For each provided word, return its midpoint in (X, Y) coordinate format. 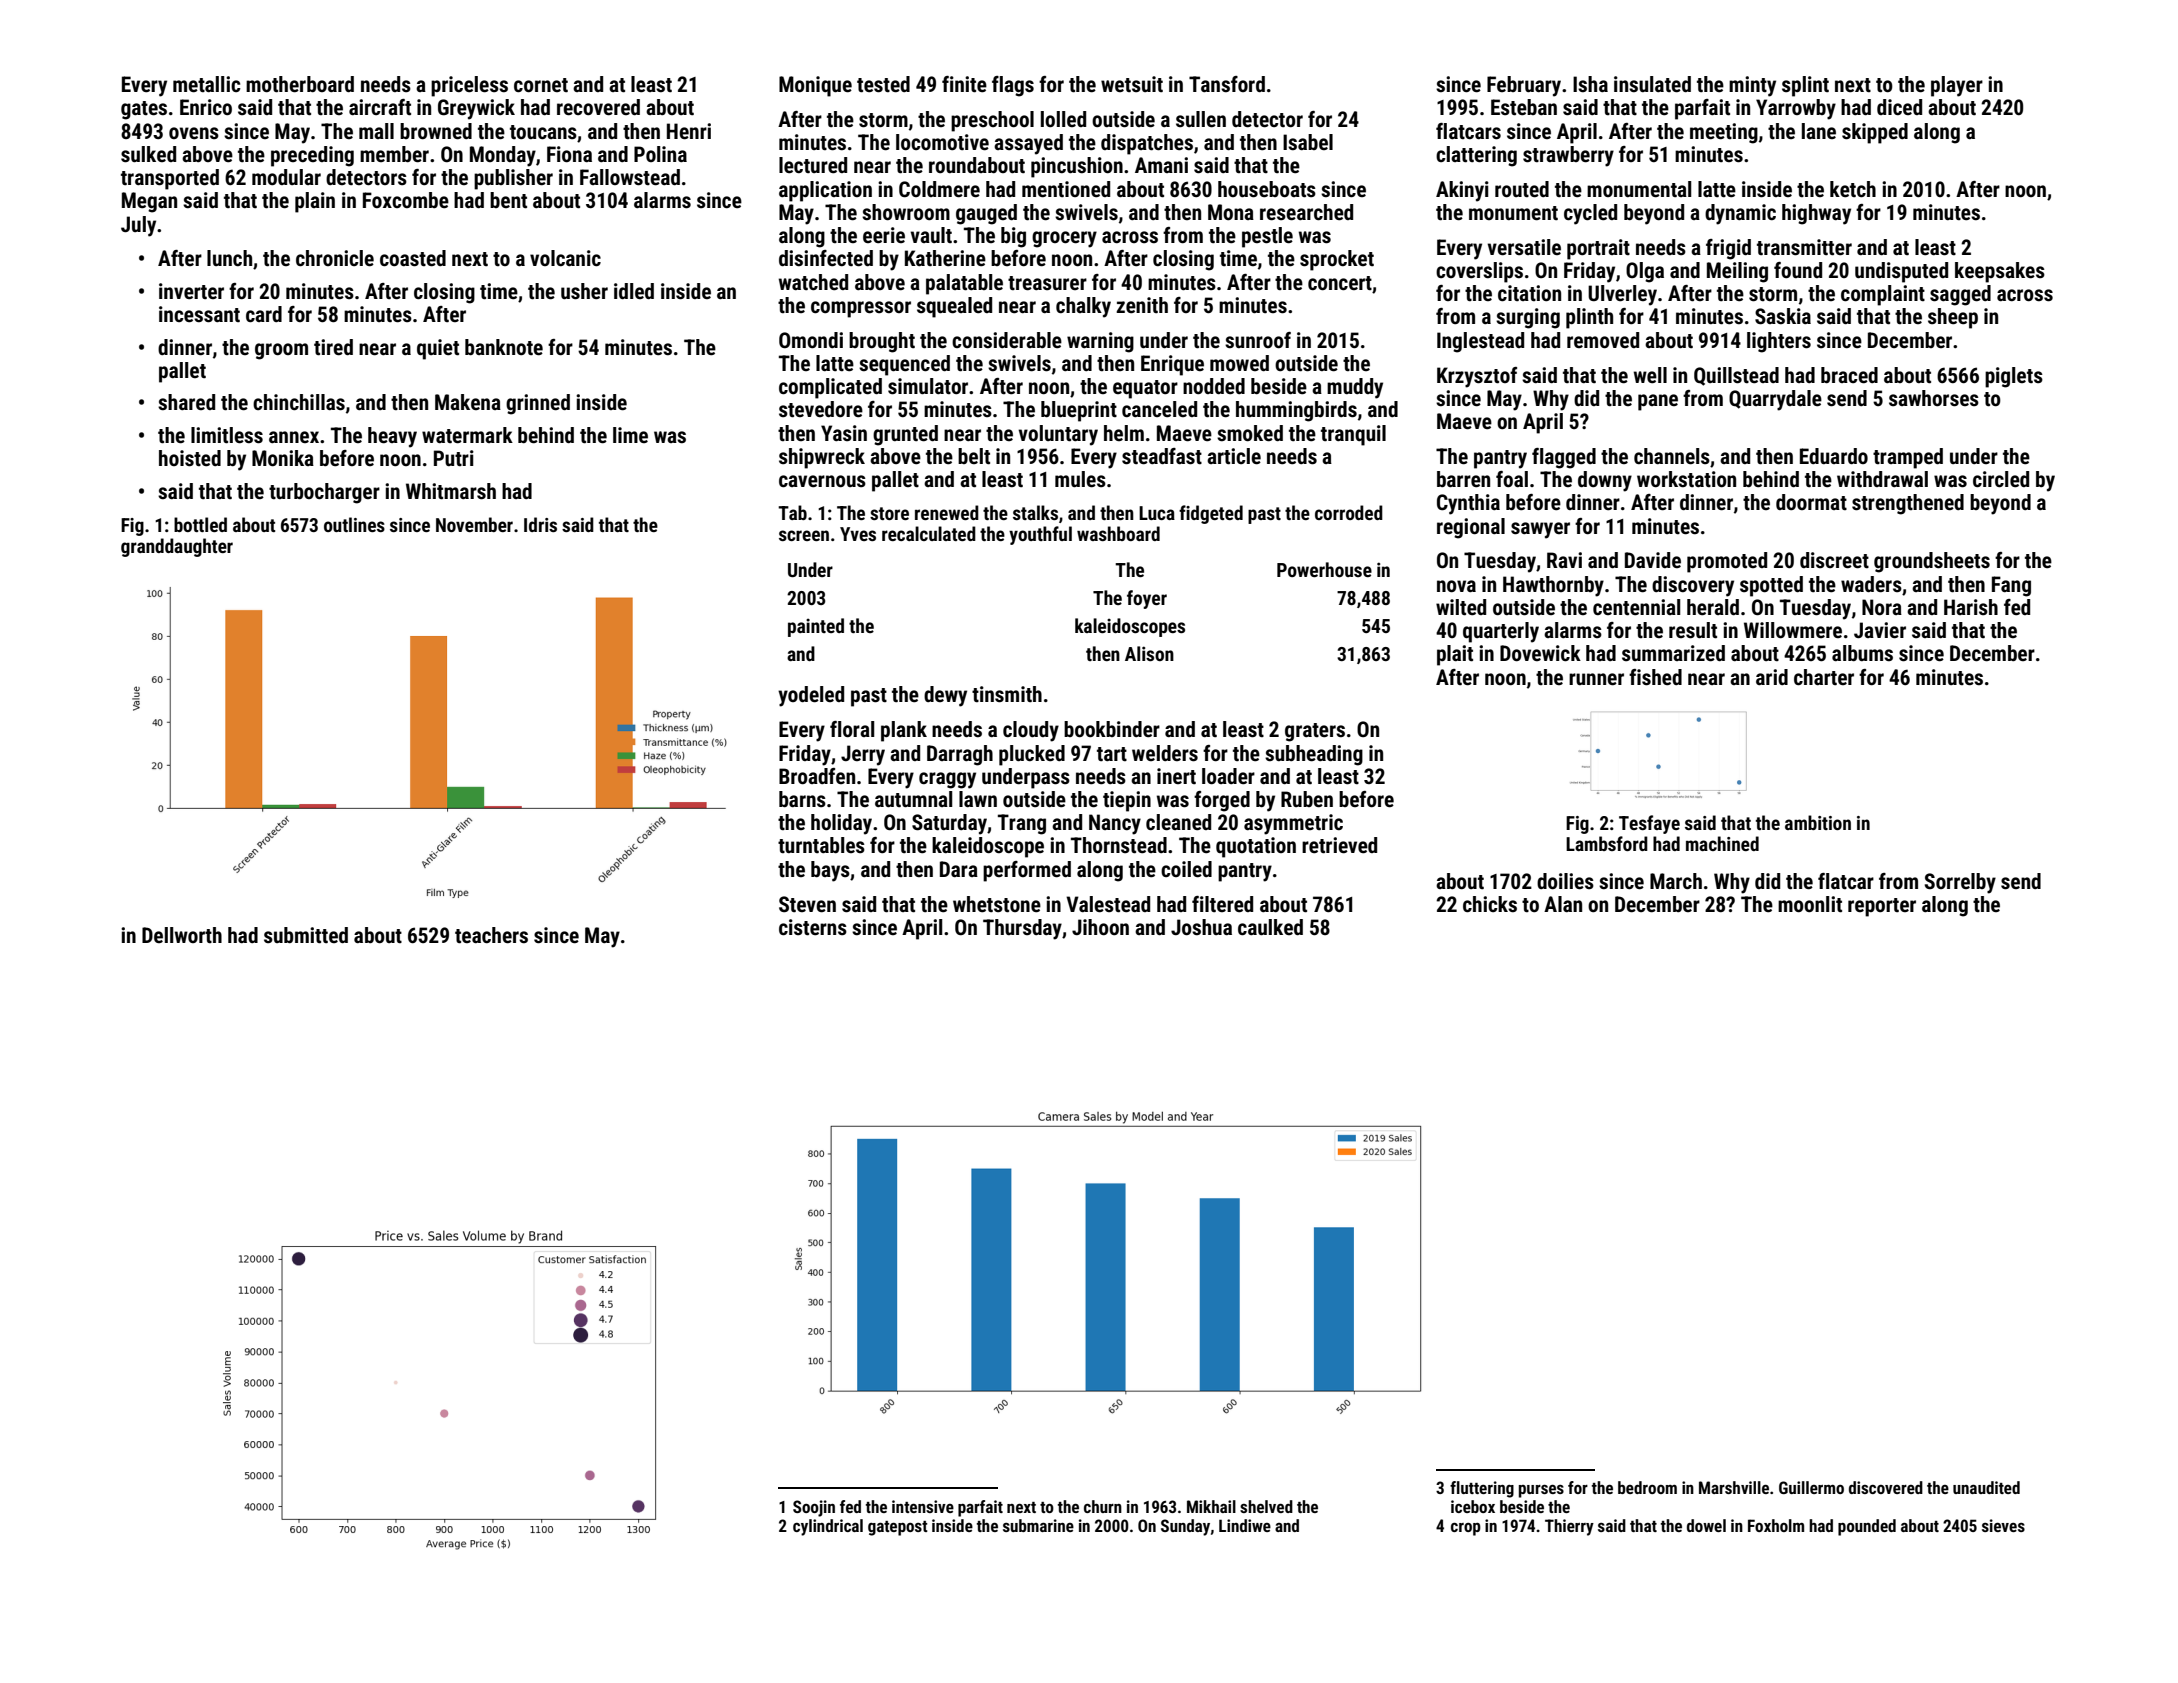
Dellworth (182, 935)
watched (813, 282)
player (1957, 86)
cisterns (813, 927)
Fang (2011, 586)
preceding (312, 156)
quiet (438, 349)
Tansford (1227, 84)
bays (830, 871)
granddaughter (177, 547)
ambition (1818, 822)
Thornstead (1119, 845)
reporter (1882, 907)
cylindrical (828, 1527)
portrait (1598, 249)
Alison (1149, 653)
